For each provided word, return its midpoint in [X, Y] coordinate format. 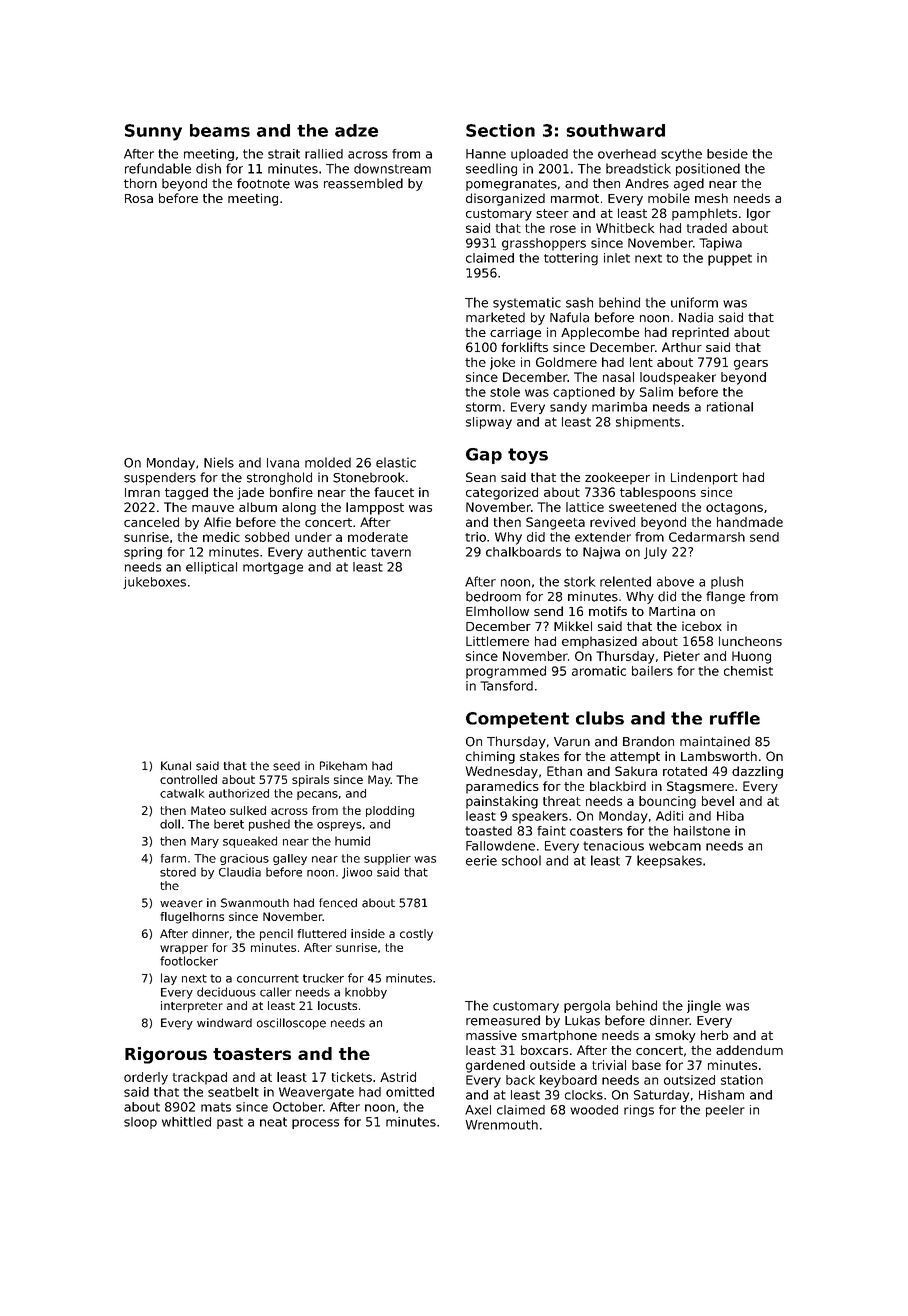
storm [483, 407]
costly [416, 935]
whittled [186, 1122]
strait [284, 154]
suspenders [160, 478]
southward [615, 130]
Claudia [240, 872]
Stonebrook [368, 477]
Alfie [217, 522]
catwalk [182, 793]
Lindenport [704, 478]
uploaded [539, 155]
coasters [596, 831]
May [379, 781]
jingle [704, 1006]
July [655, 553]
